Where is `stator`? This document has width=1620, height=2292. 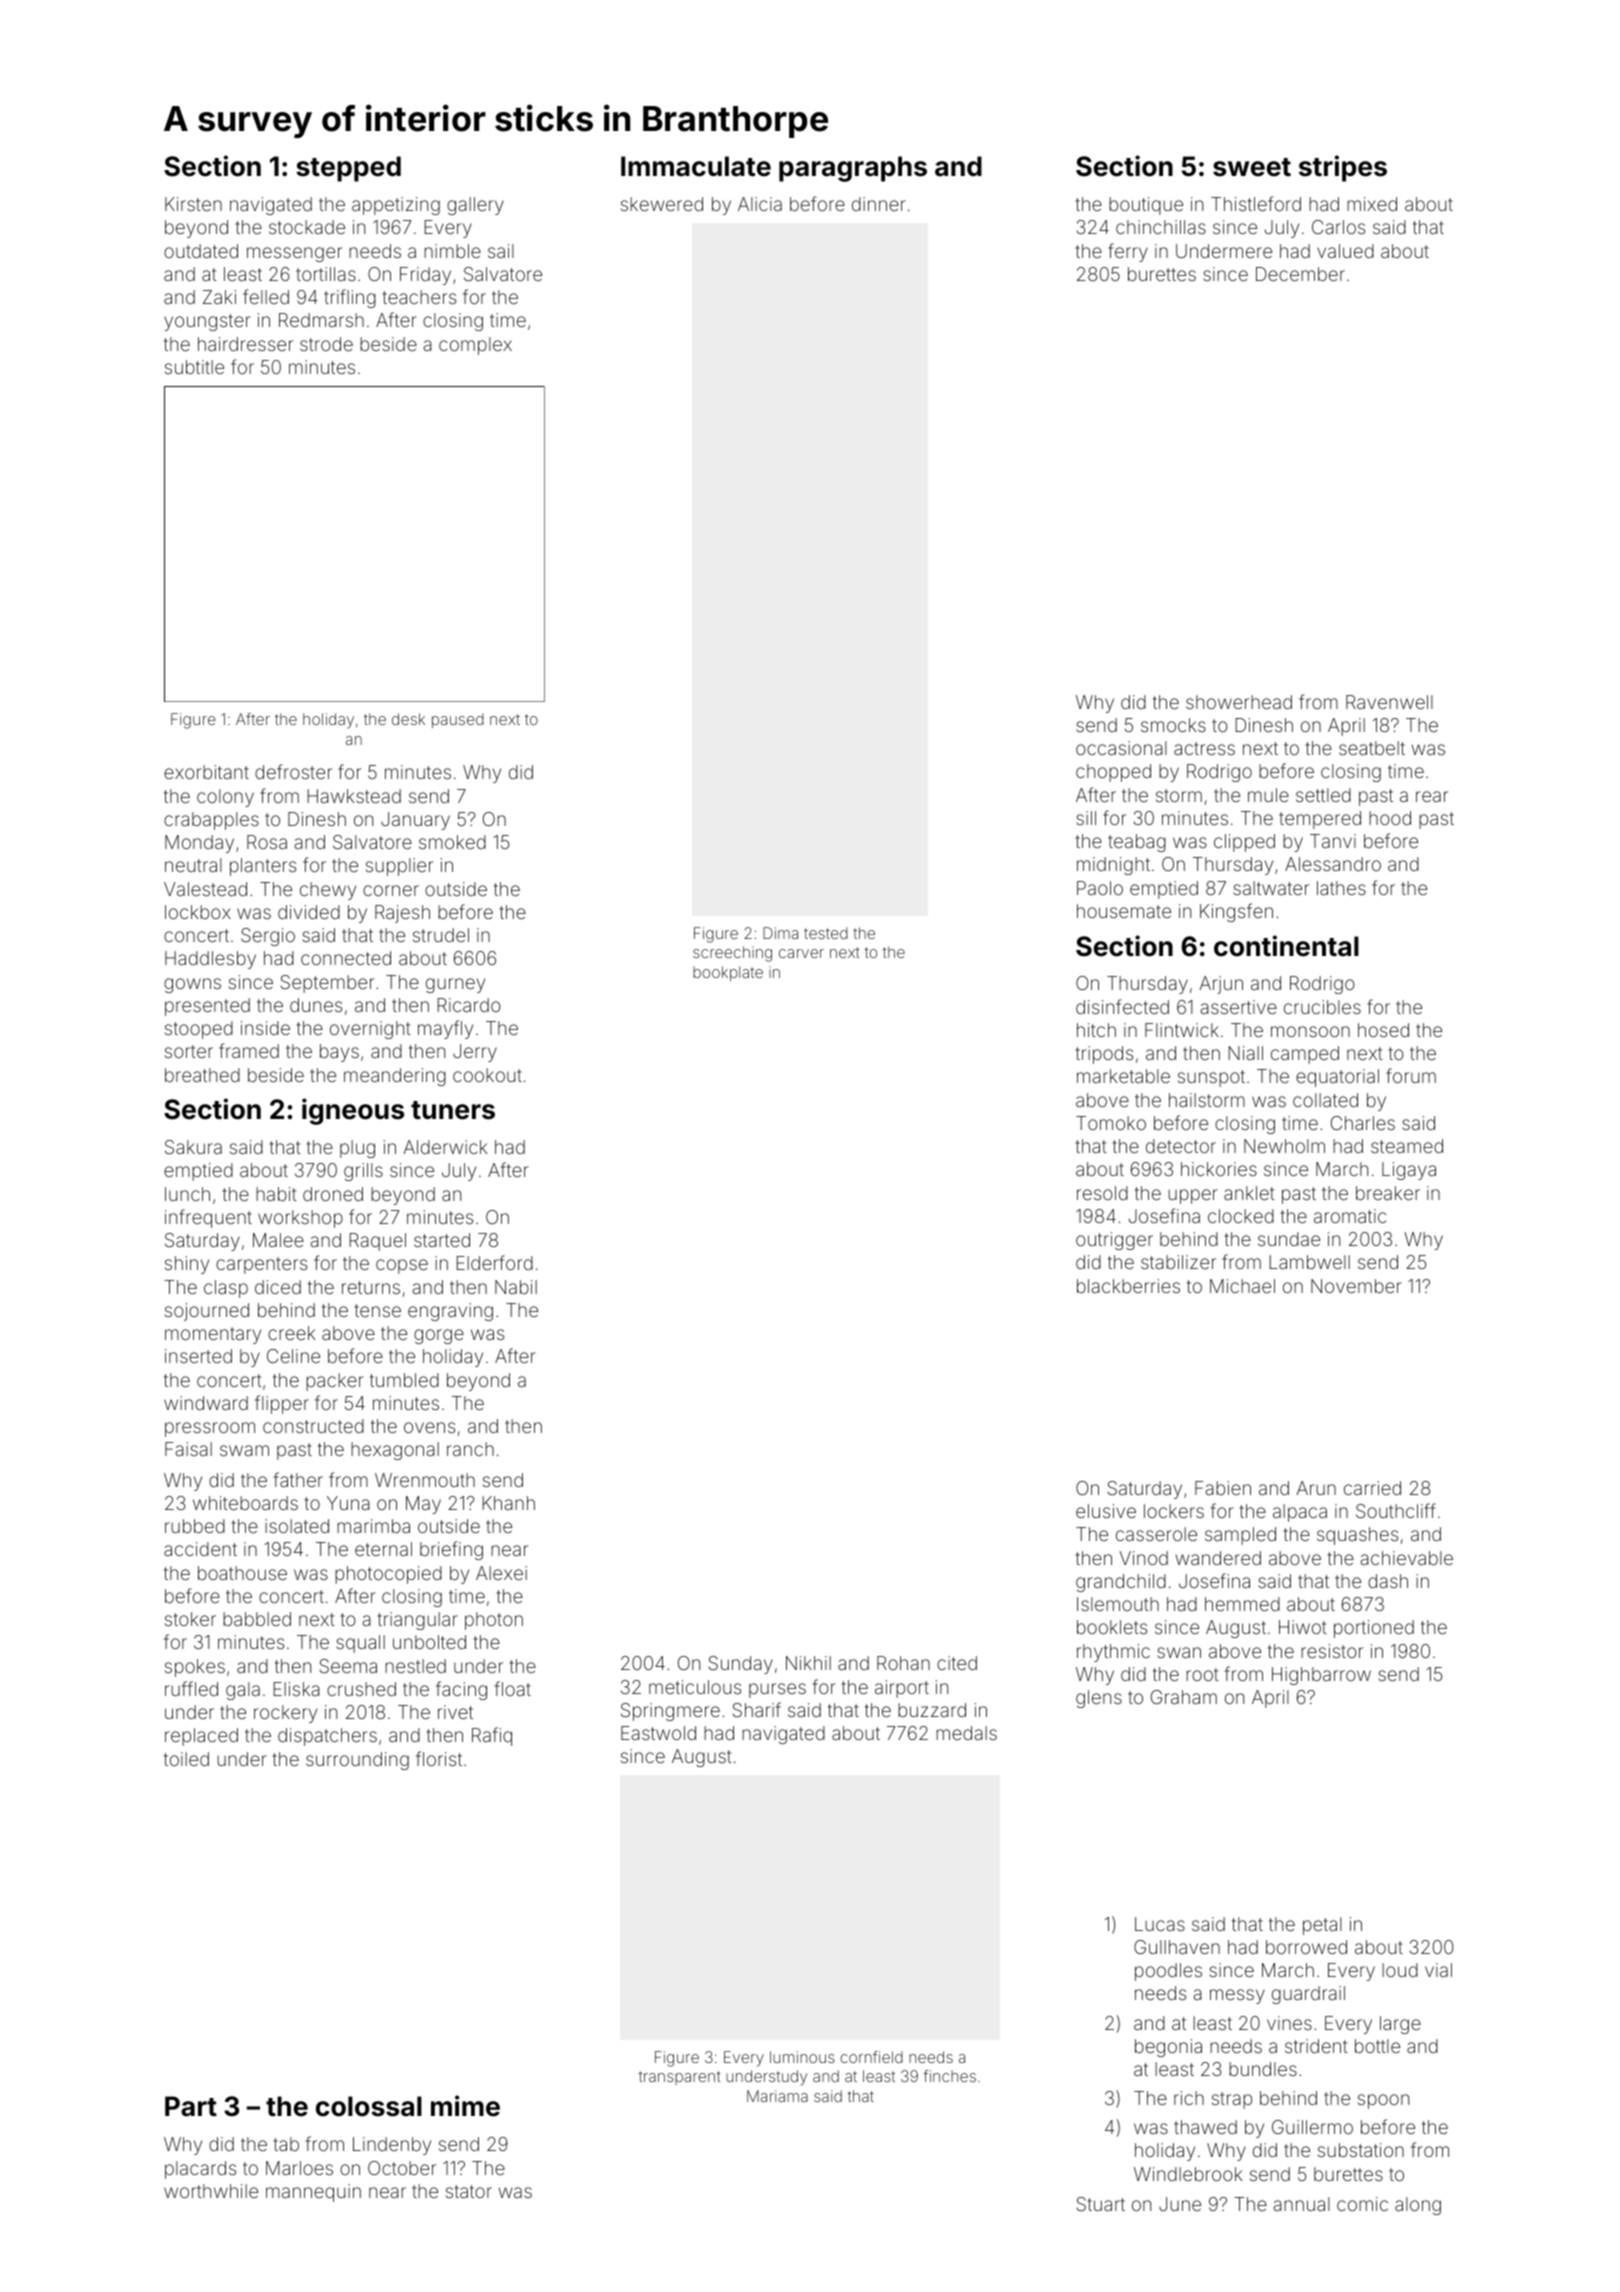
stator is located at coordinates (469, 2191).
